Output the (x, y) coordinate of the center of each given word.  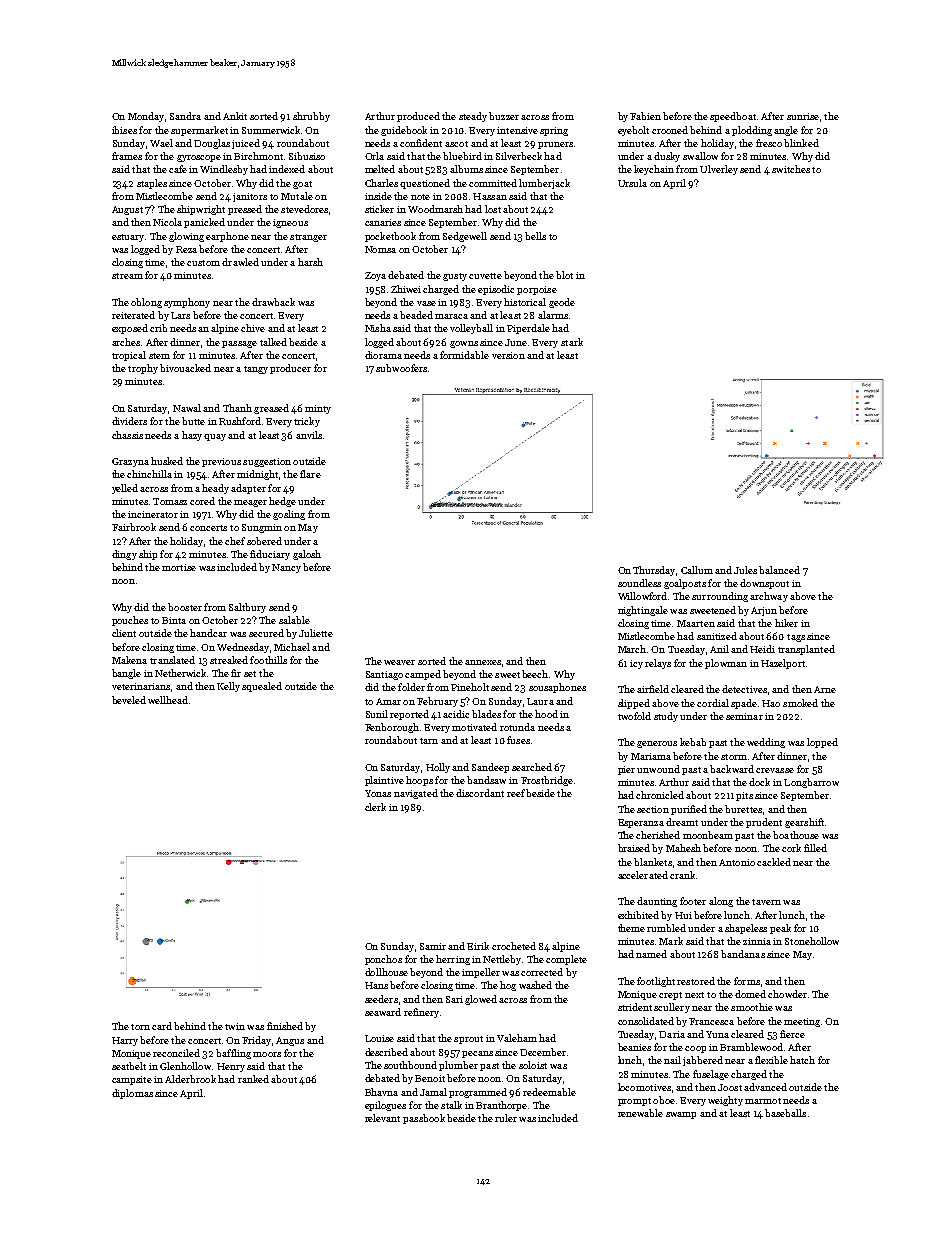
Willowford (642, 596)
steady (473, 117)
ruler (506, 1118)
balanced (779, 570)
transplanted (806, 650)
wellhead (168, 700)
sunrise (803, 116)
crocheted (514, 946)
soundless (639, 583)
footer (693, 901)
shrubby (311, 117)
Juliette (316, 633)
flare (310, 474)
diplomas (132, 1094)
